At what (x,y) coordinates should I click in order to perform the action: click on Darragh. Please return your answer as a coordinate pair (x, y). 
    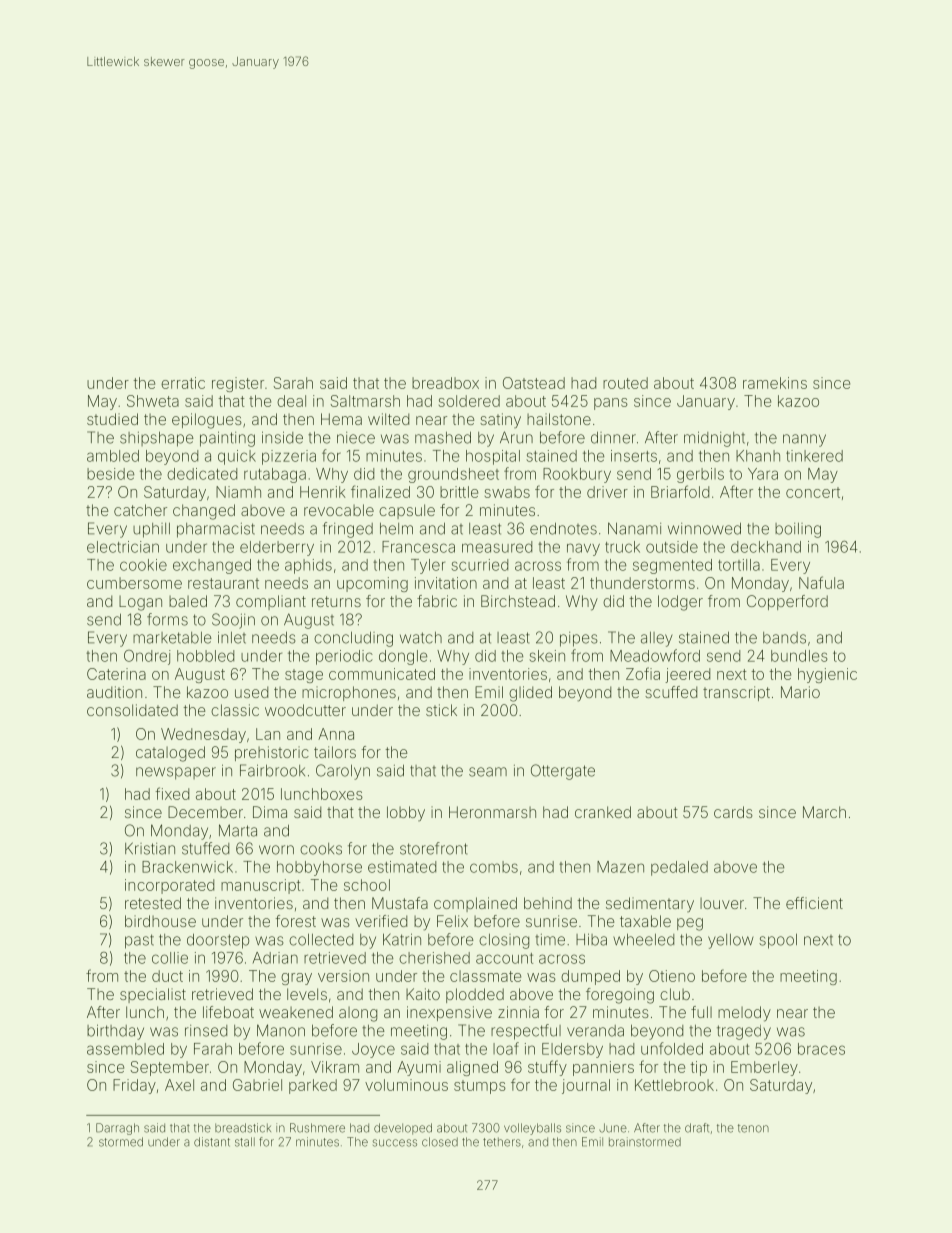
    Looking at the image, I should click on (117, 1129).
